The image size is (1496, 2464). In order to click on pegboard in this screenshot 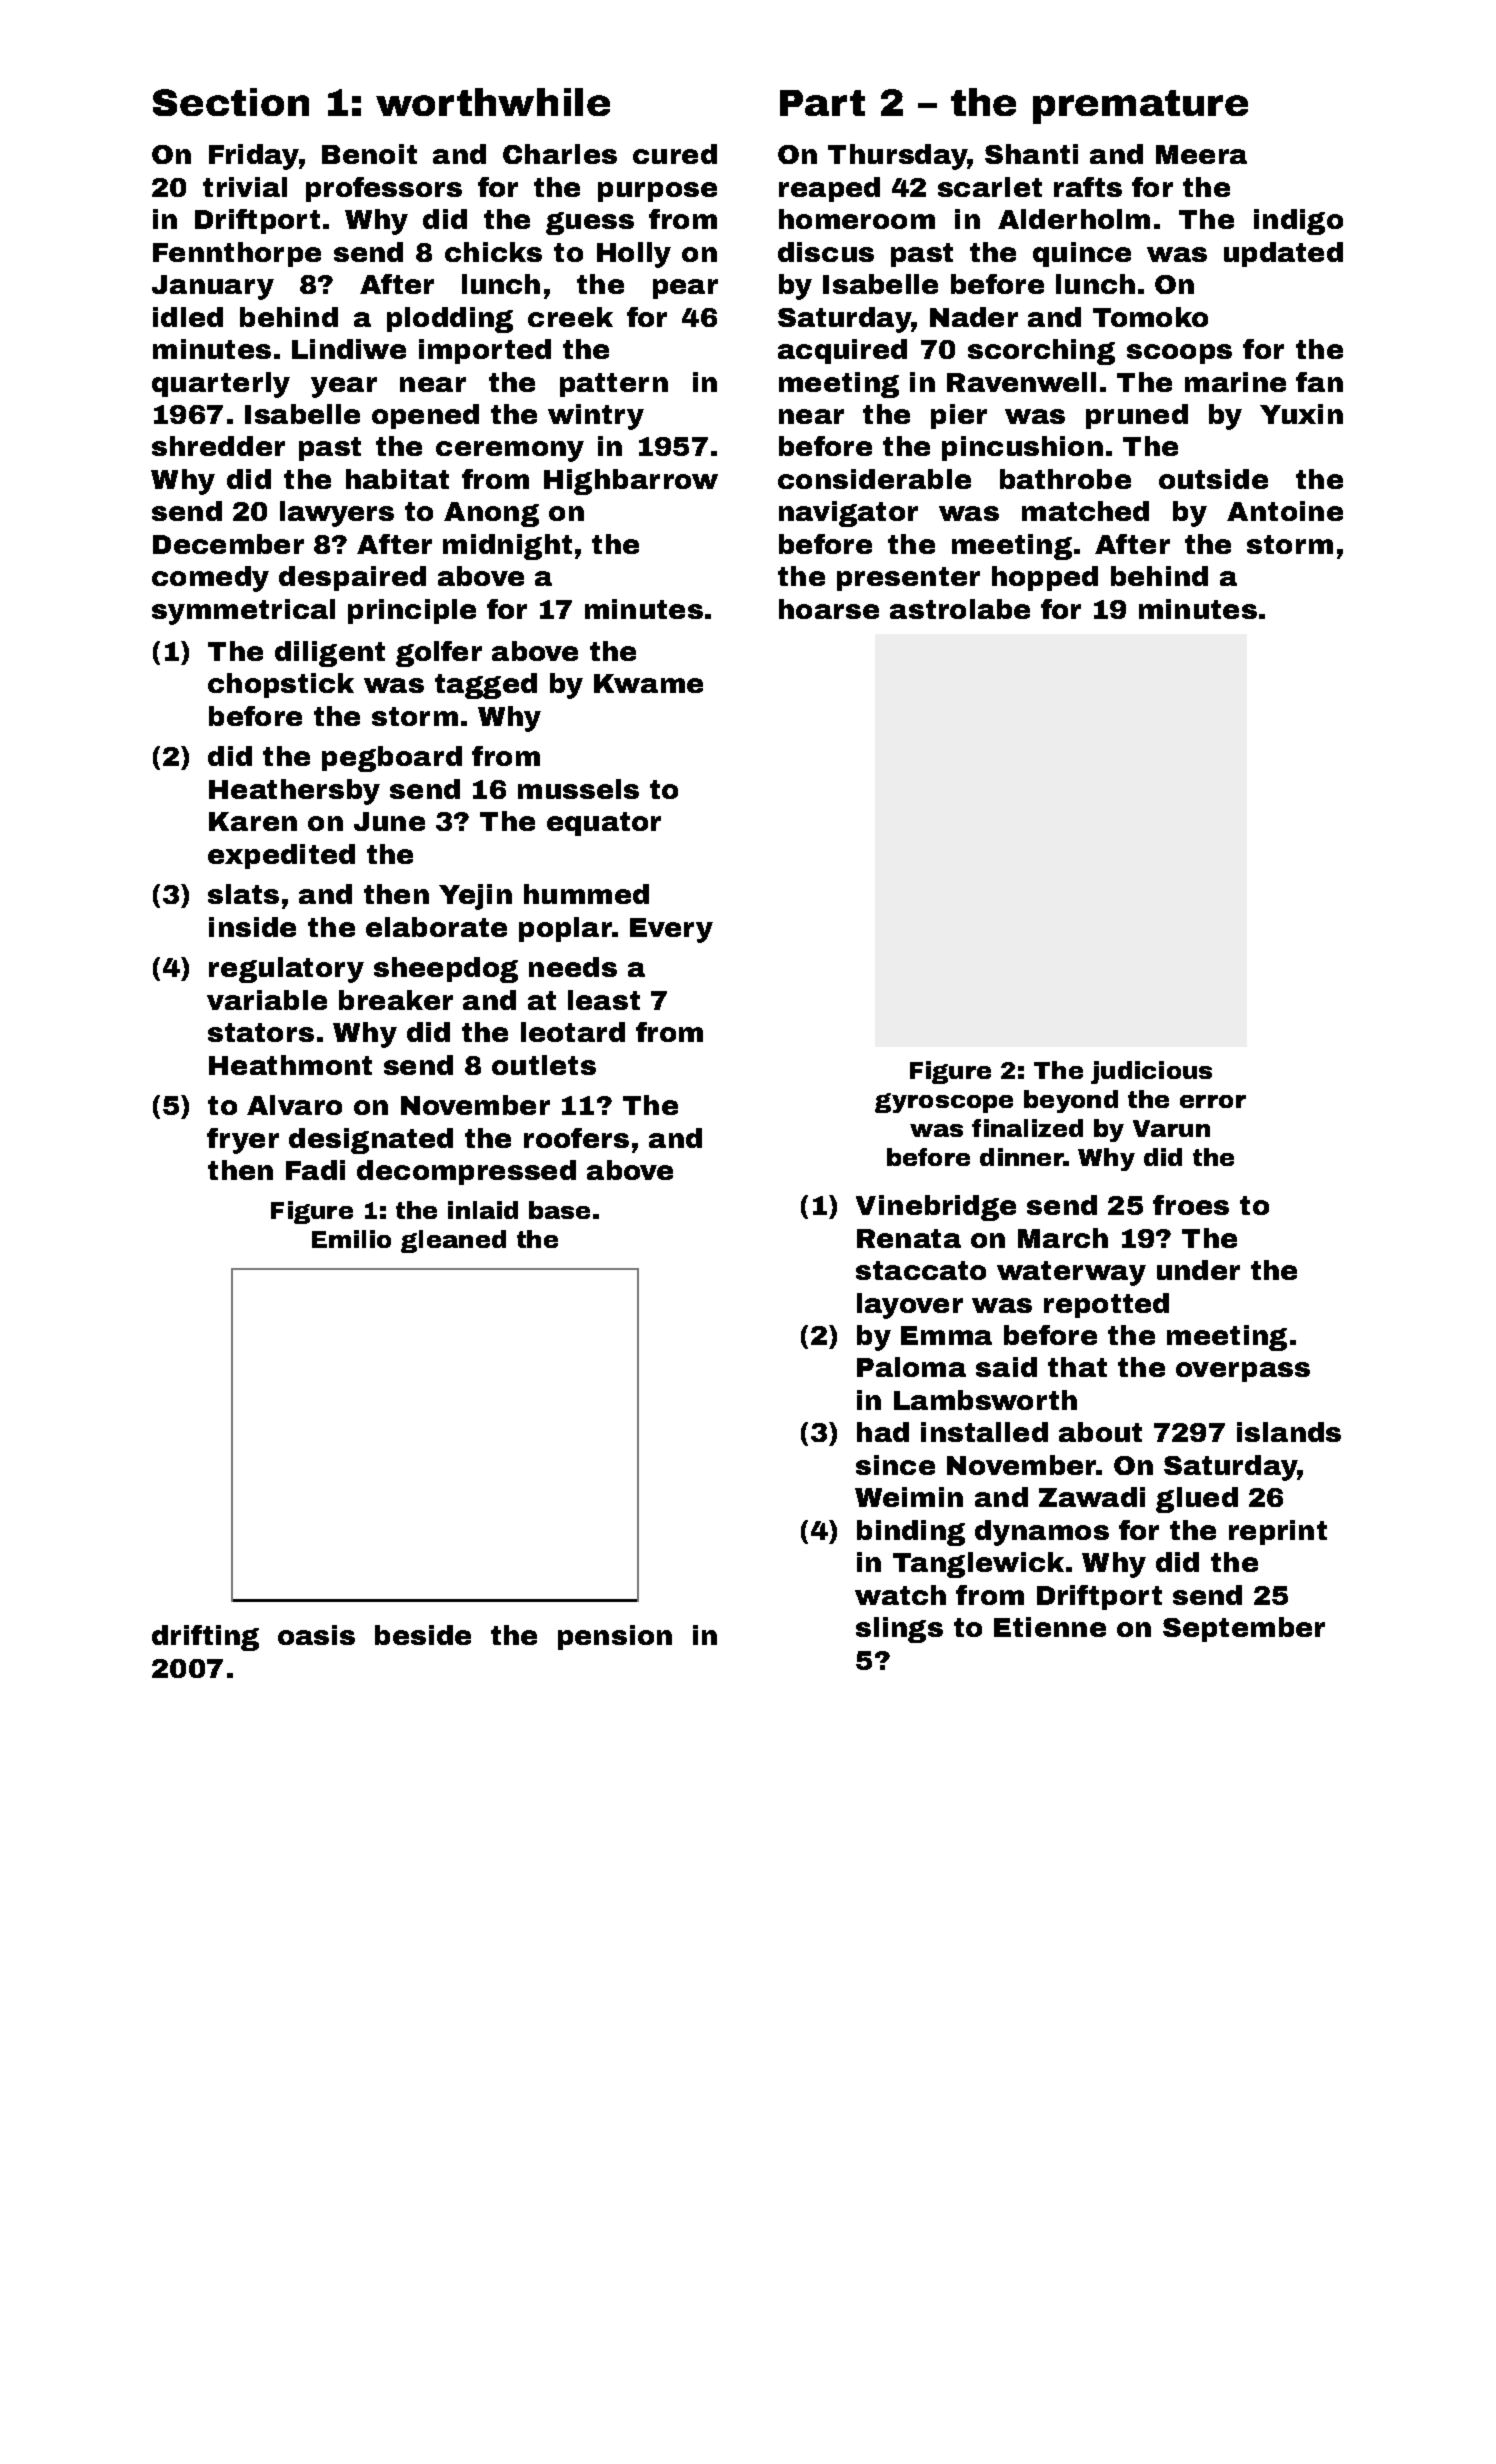, I will do `click(392, 759)`.
